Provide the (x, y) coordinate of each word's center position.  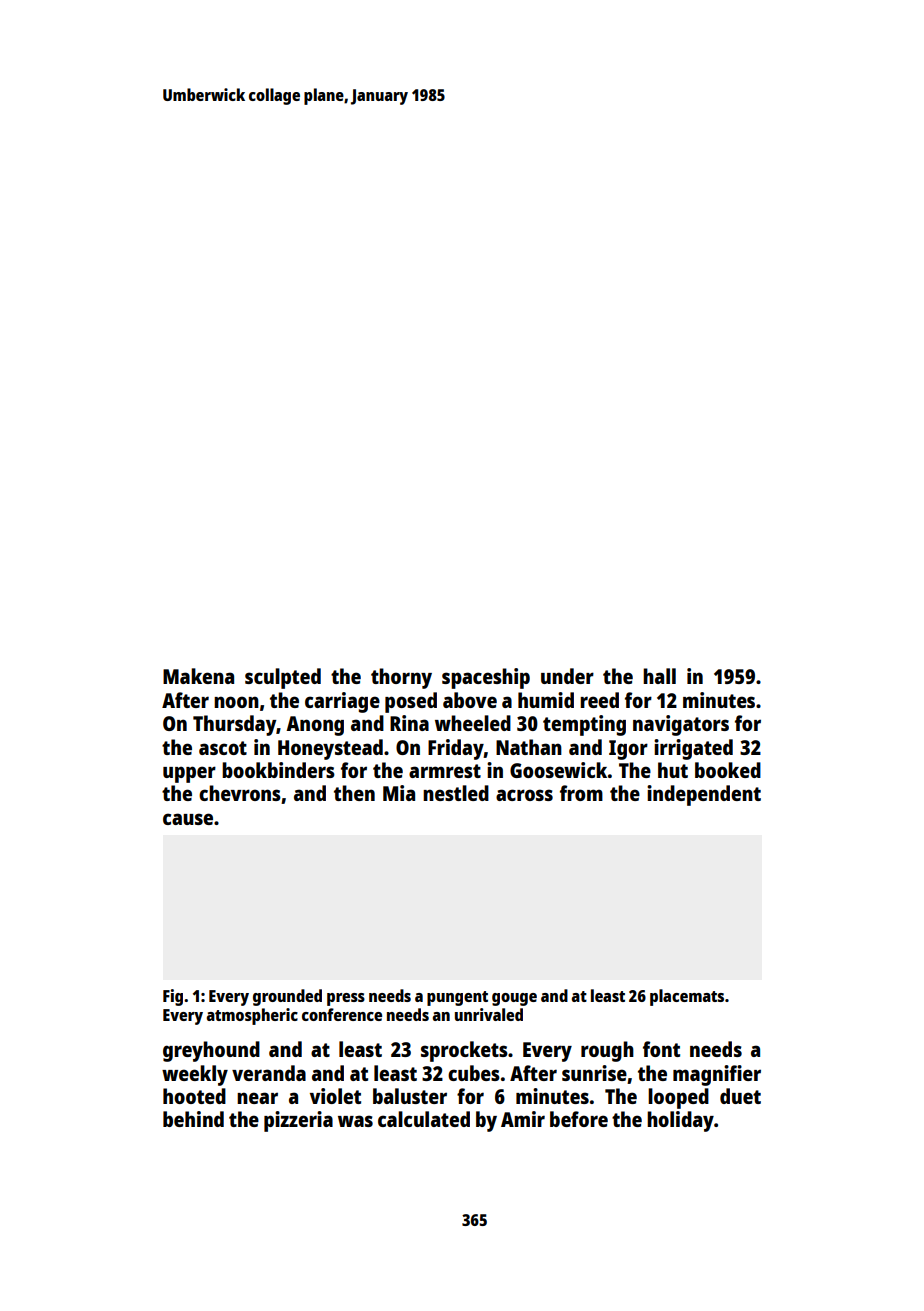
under (567, 676)
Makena (198, 676)
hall (659, 676)
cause (188, 819)
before (579, 1119)
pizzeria (298, 1121)
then (354, 793)
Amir (523, 1119)
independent (704, 795)
